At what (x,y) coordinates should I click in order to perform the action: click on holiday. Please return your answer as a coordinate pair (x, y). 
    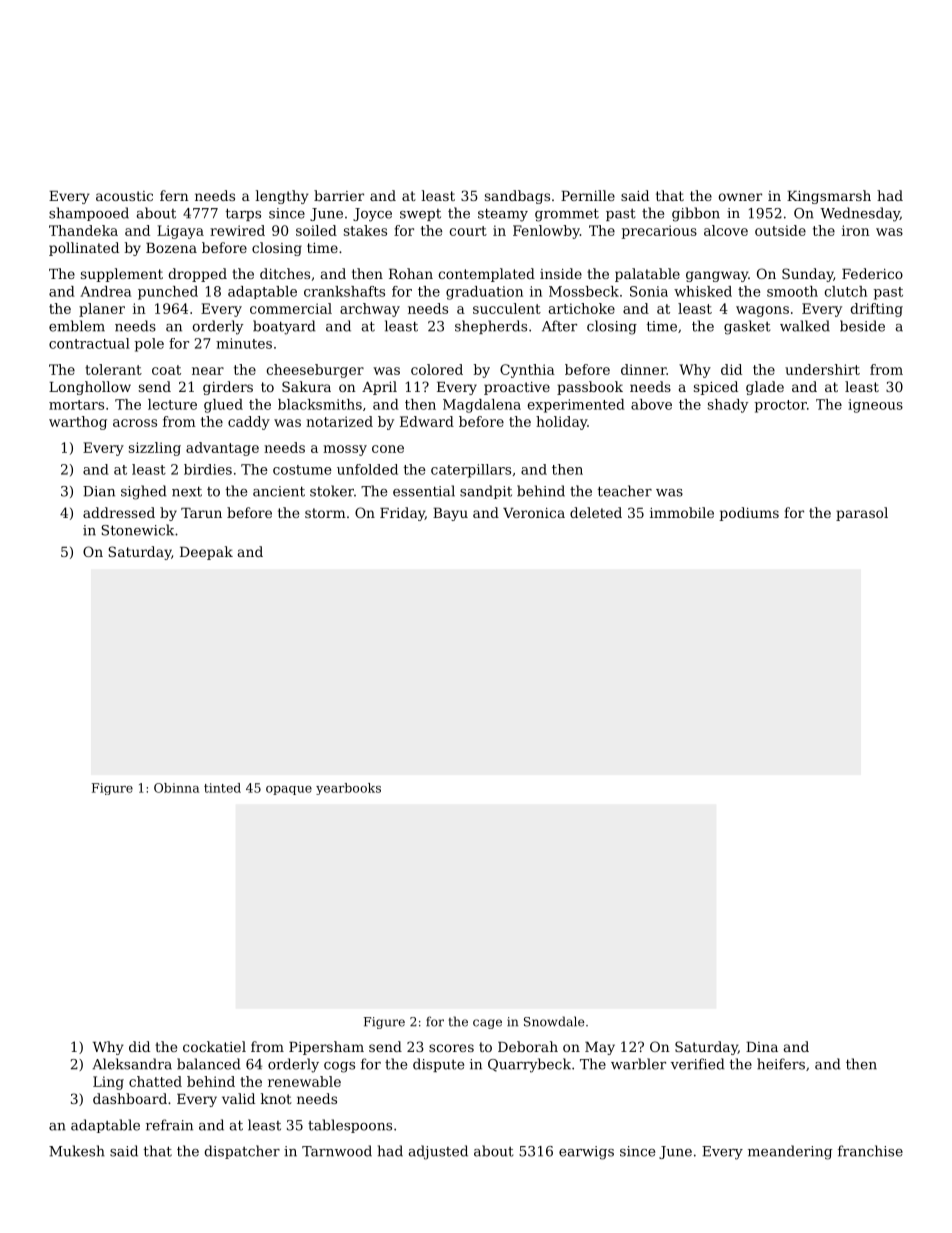
    Looking at the image, I should click on (561, 423).
